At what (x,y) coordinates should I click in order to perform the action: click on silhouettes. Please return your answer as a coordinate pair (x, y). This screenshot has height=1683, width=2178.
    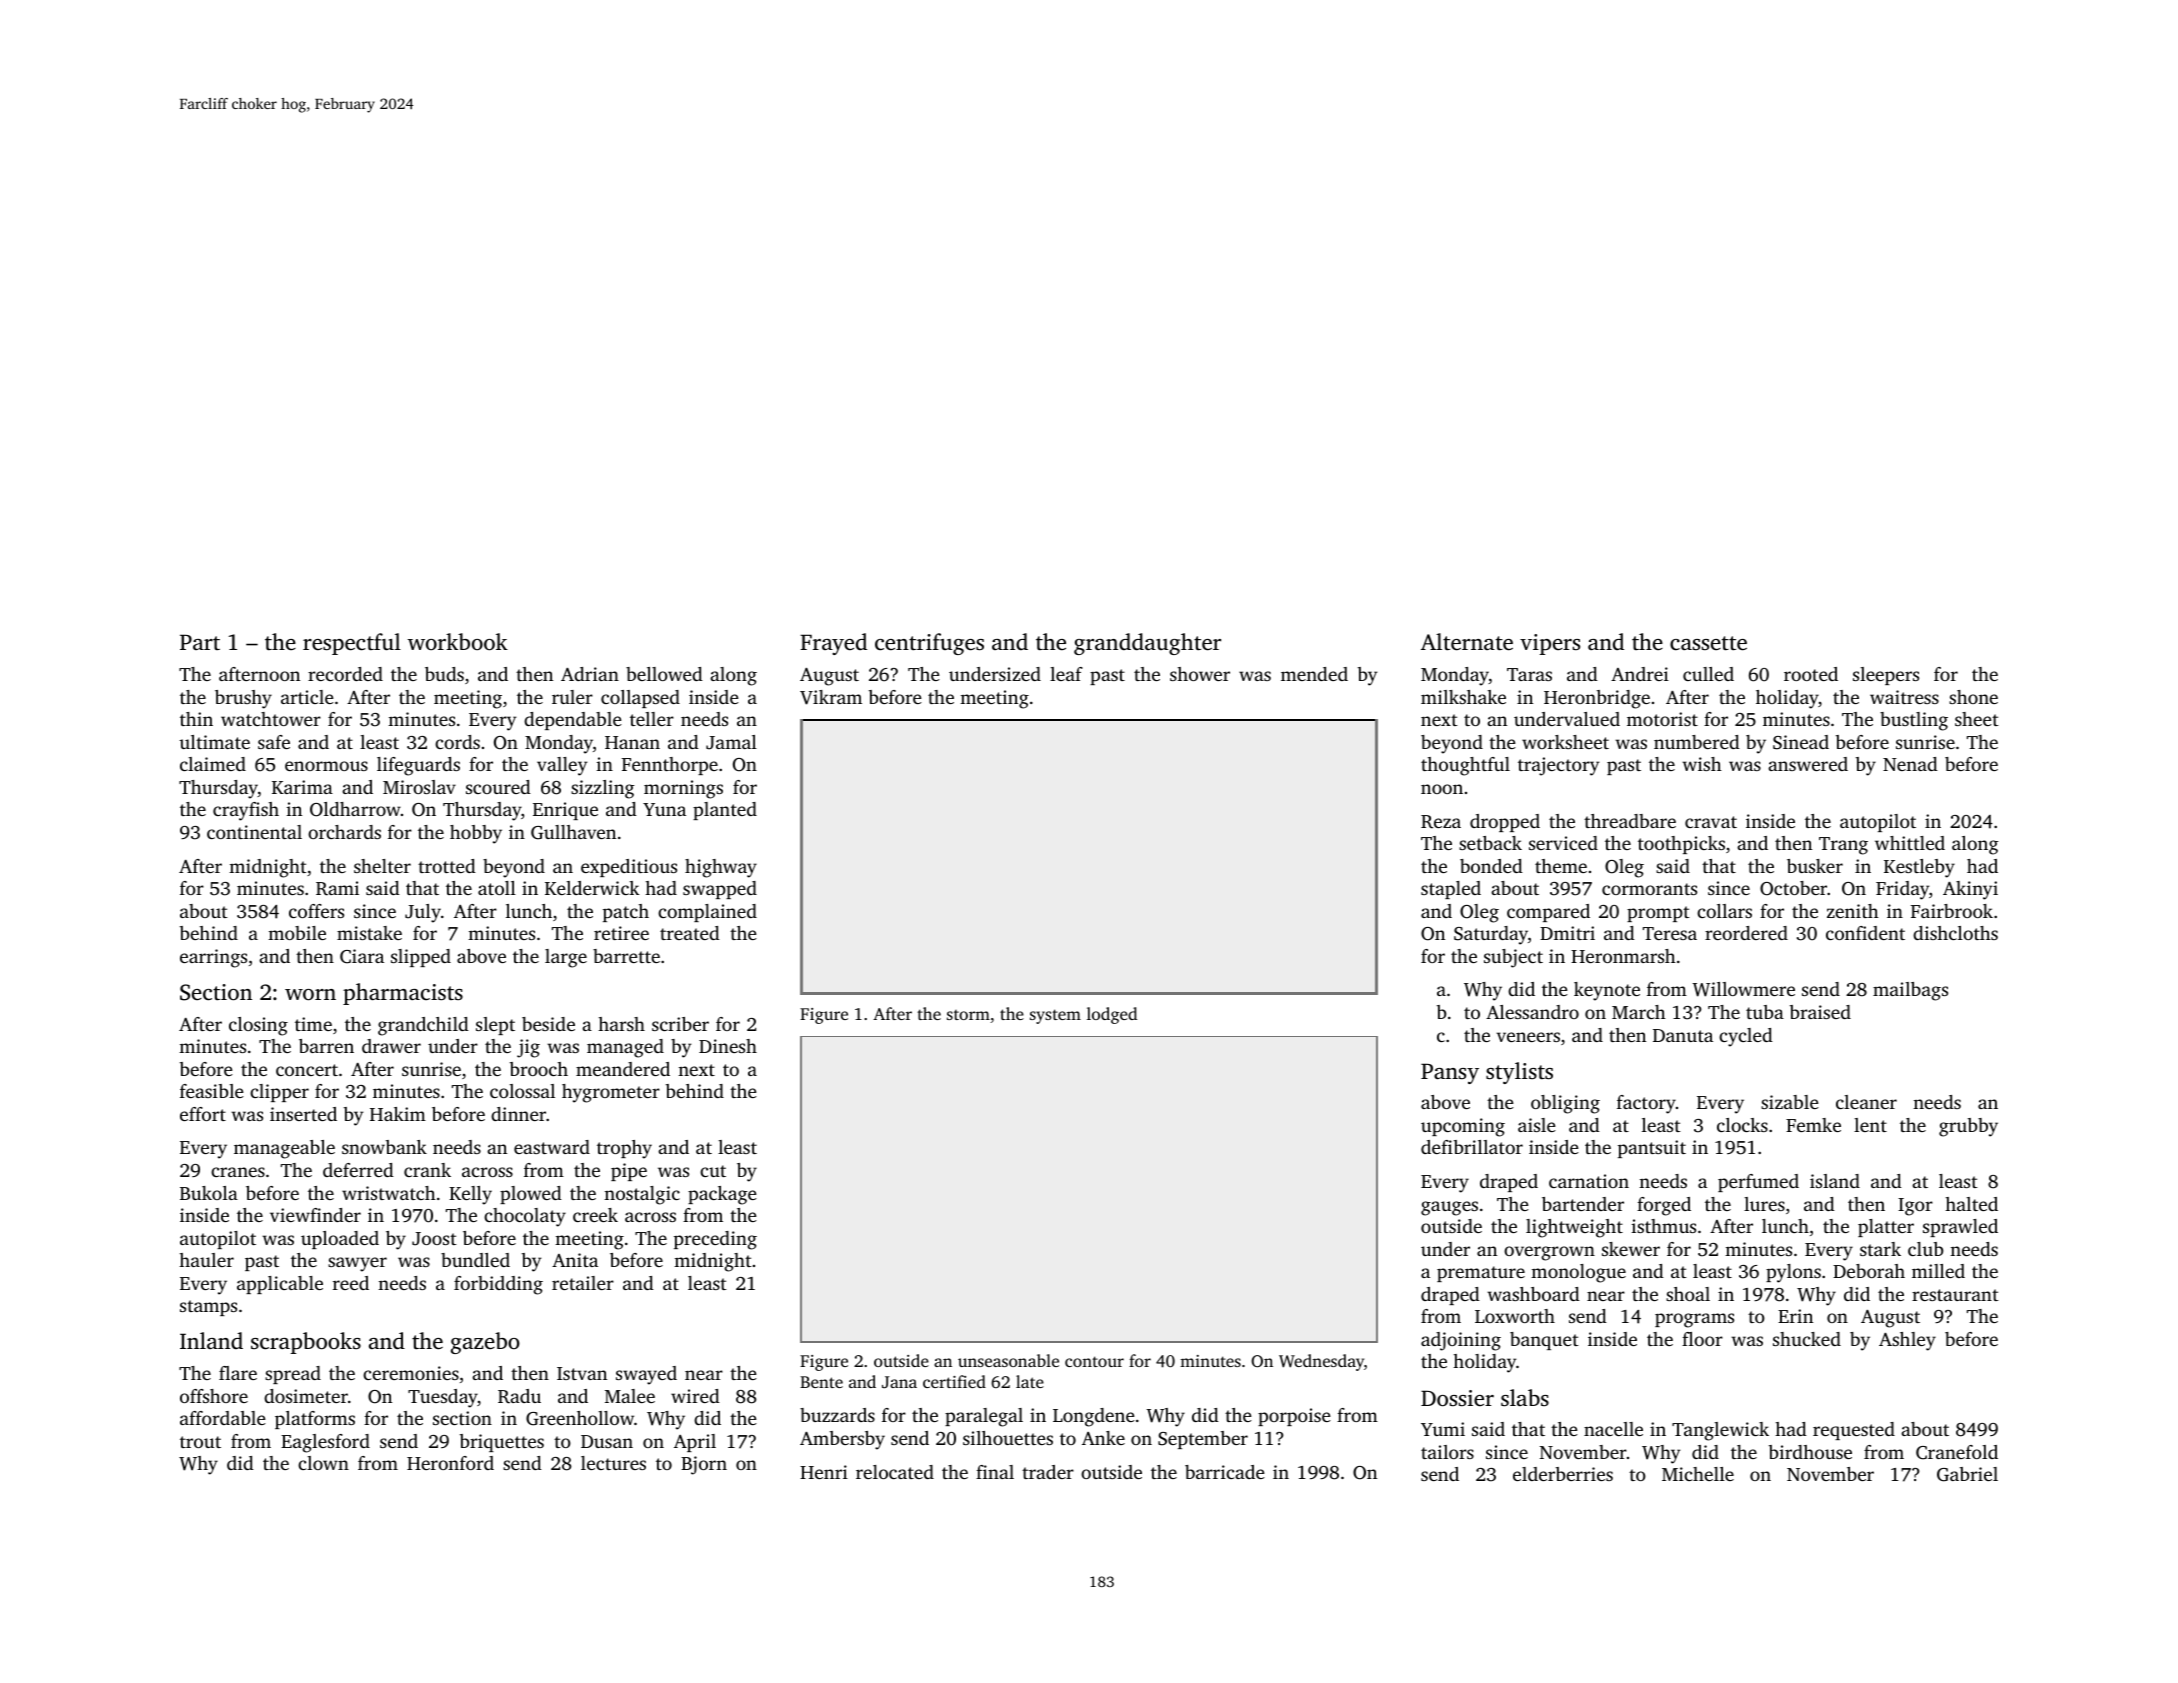
    Looking at the image, I should click on (1008, 1438).
